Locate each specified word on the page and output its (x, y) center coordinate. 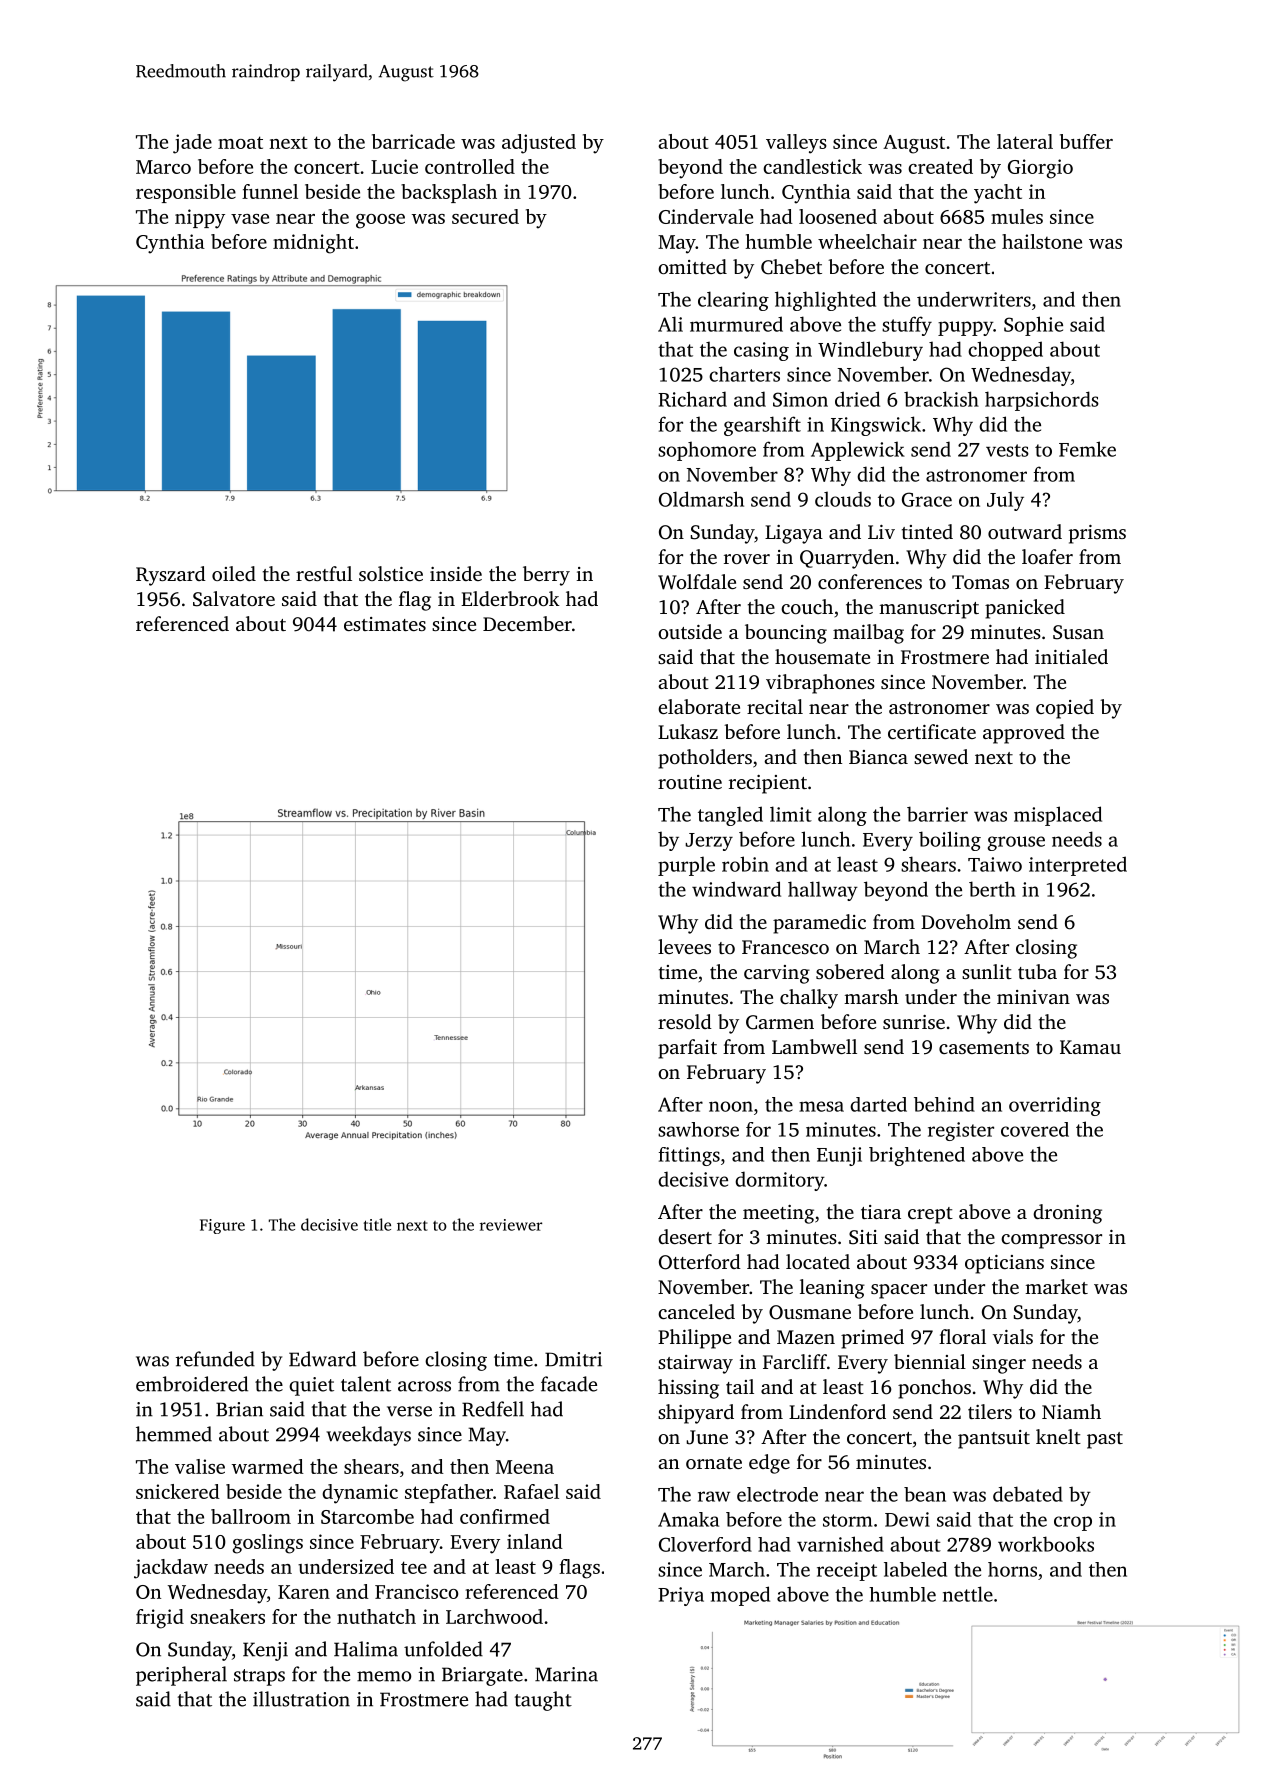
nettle (968, 1594)
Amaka (688, 1519)
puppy (965, 328)
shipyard (696, 1414)
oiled (234, 573)
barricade (413, 141)
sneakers (227, 1616)
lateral (1025, 141)
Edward (322, 1359)
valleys (796, 144)
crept (930, 1215)
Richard (692, 399)
